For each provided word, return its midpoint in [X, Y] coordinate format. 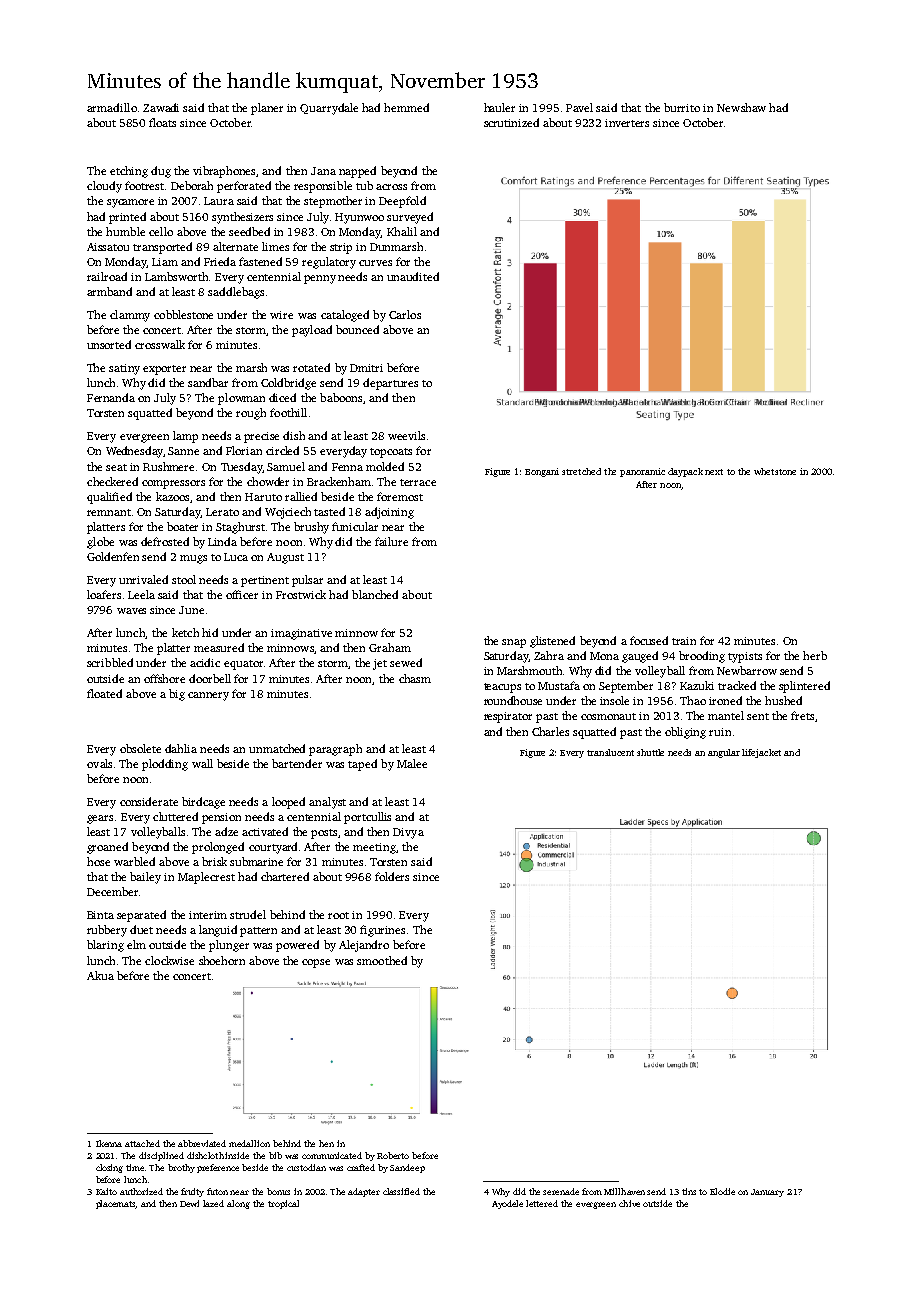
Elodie [722, 1191]
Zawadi [161, 107]
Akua [100, 975]
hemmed [406, 107]
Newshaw [741, 107]
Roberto [393, 1155]
